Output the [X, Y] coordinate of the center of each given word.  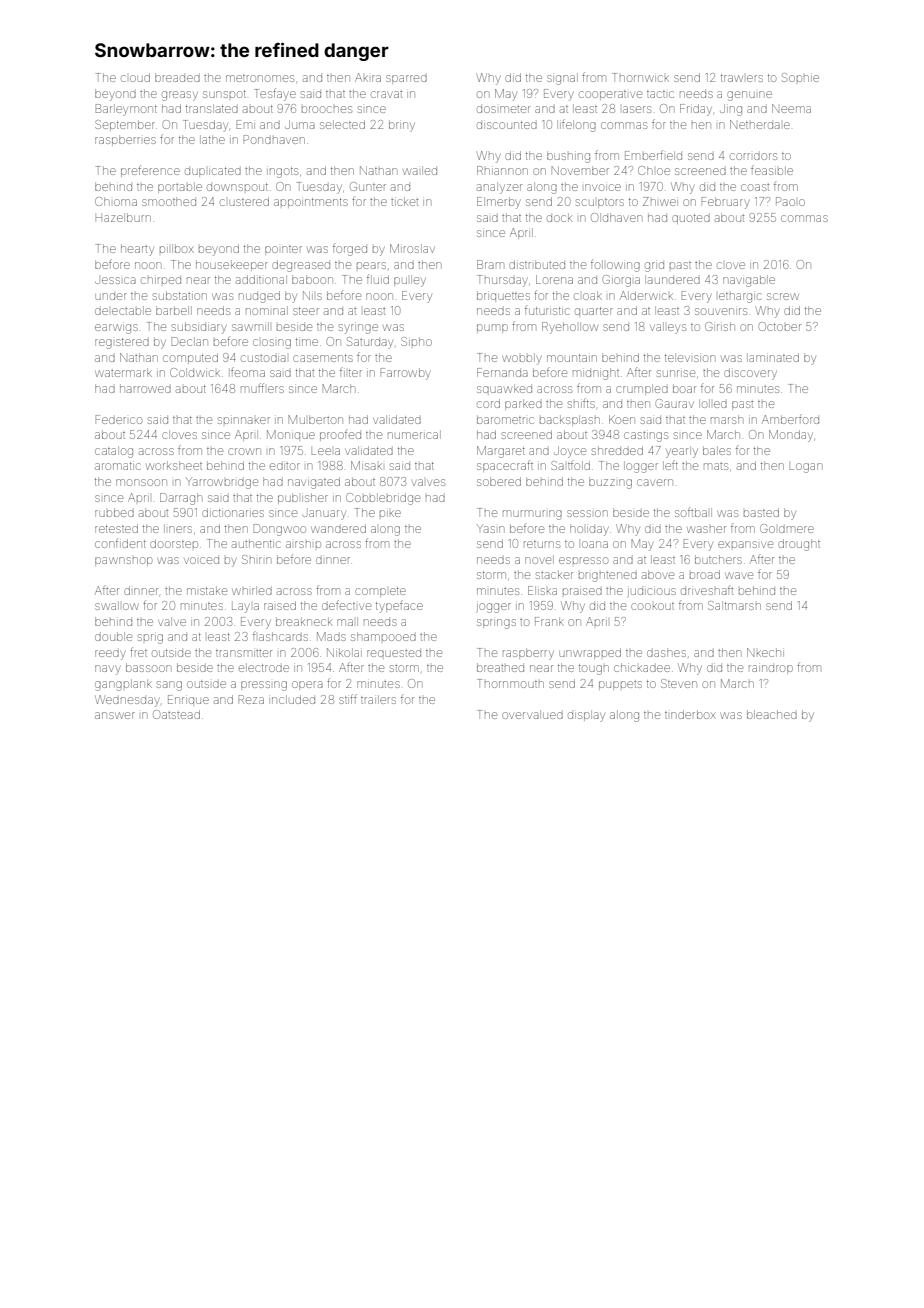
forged [350, 251]
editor [285, 466]
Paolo [790, 201]
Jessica [115, 280]
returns [542, 544]
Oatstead [176, 714]
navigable [749, 281]
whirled [252, 590]
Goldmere [787, 528]
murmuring [532, 515]
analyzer [499, 188]
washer [706, 529]
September [125, 125]
